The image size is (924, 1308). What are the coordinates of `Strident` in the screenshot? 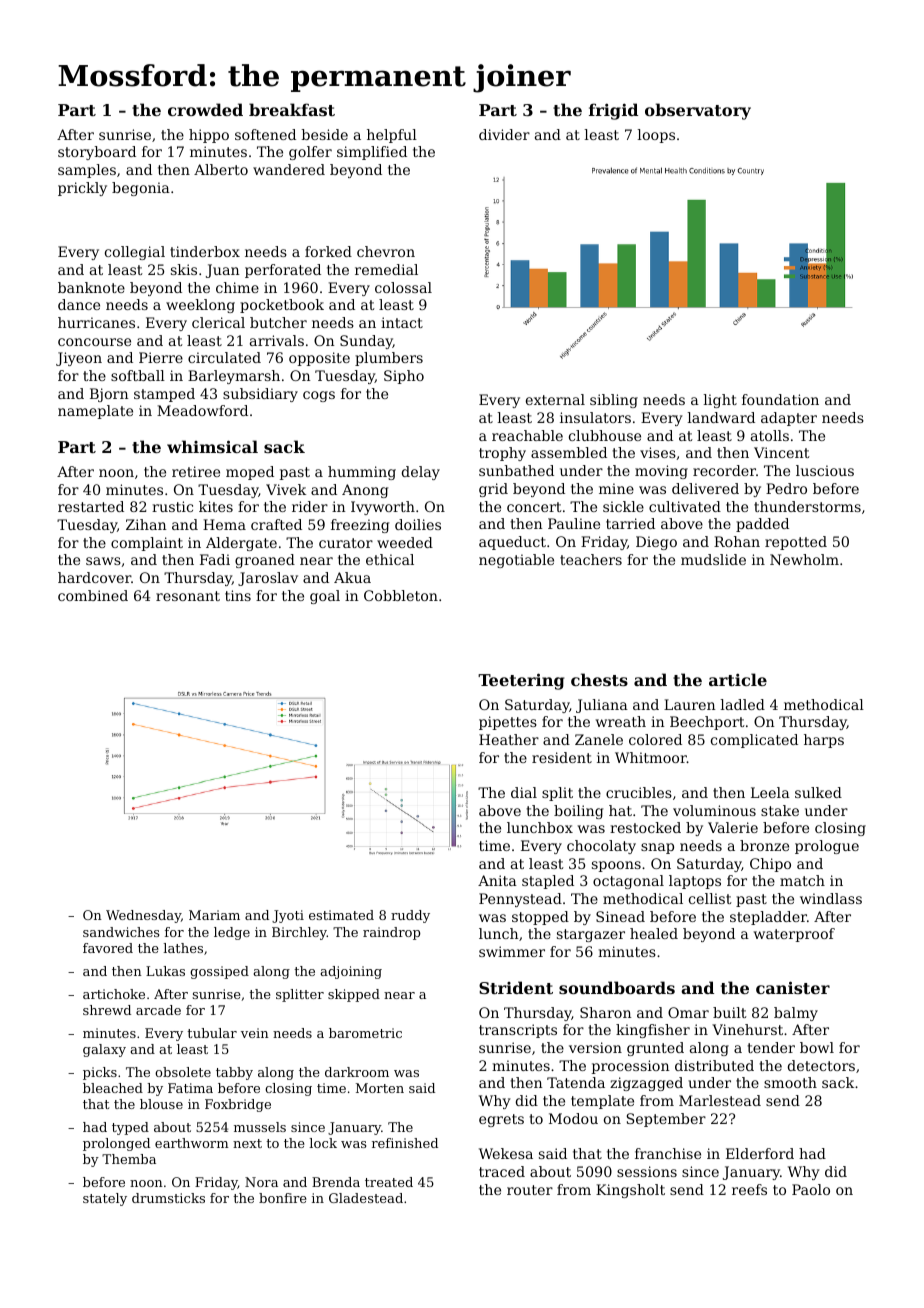 It's located at (516, 987).
